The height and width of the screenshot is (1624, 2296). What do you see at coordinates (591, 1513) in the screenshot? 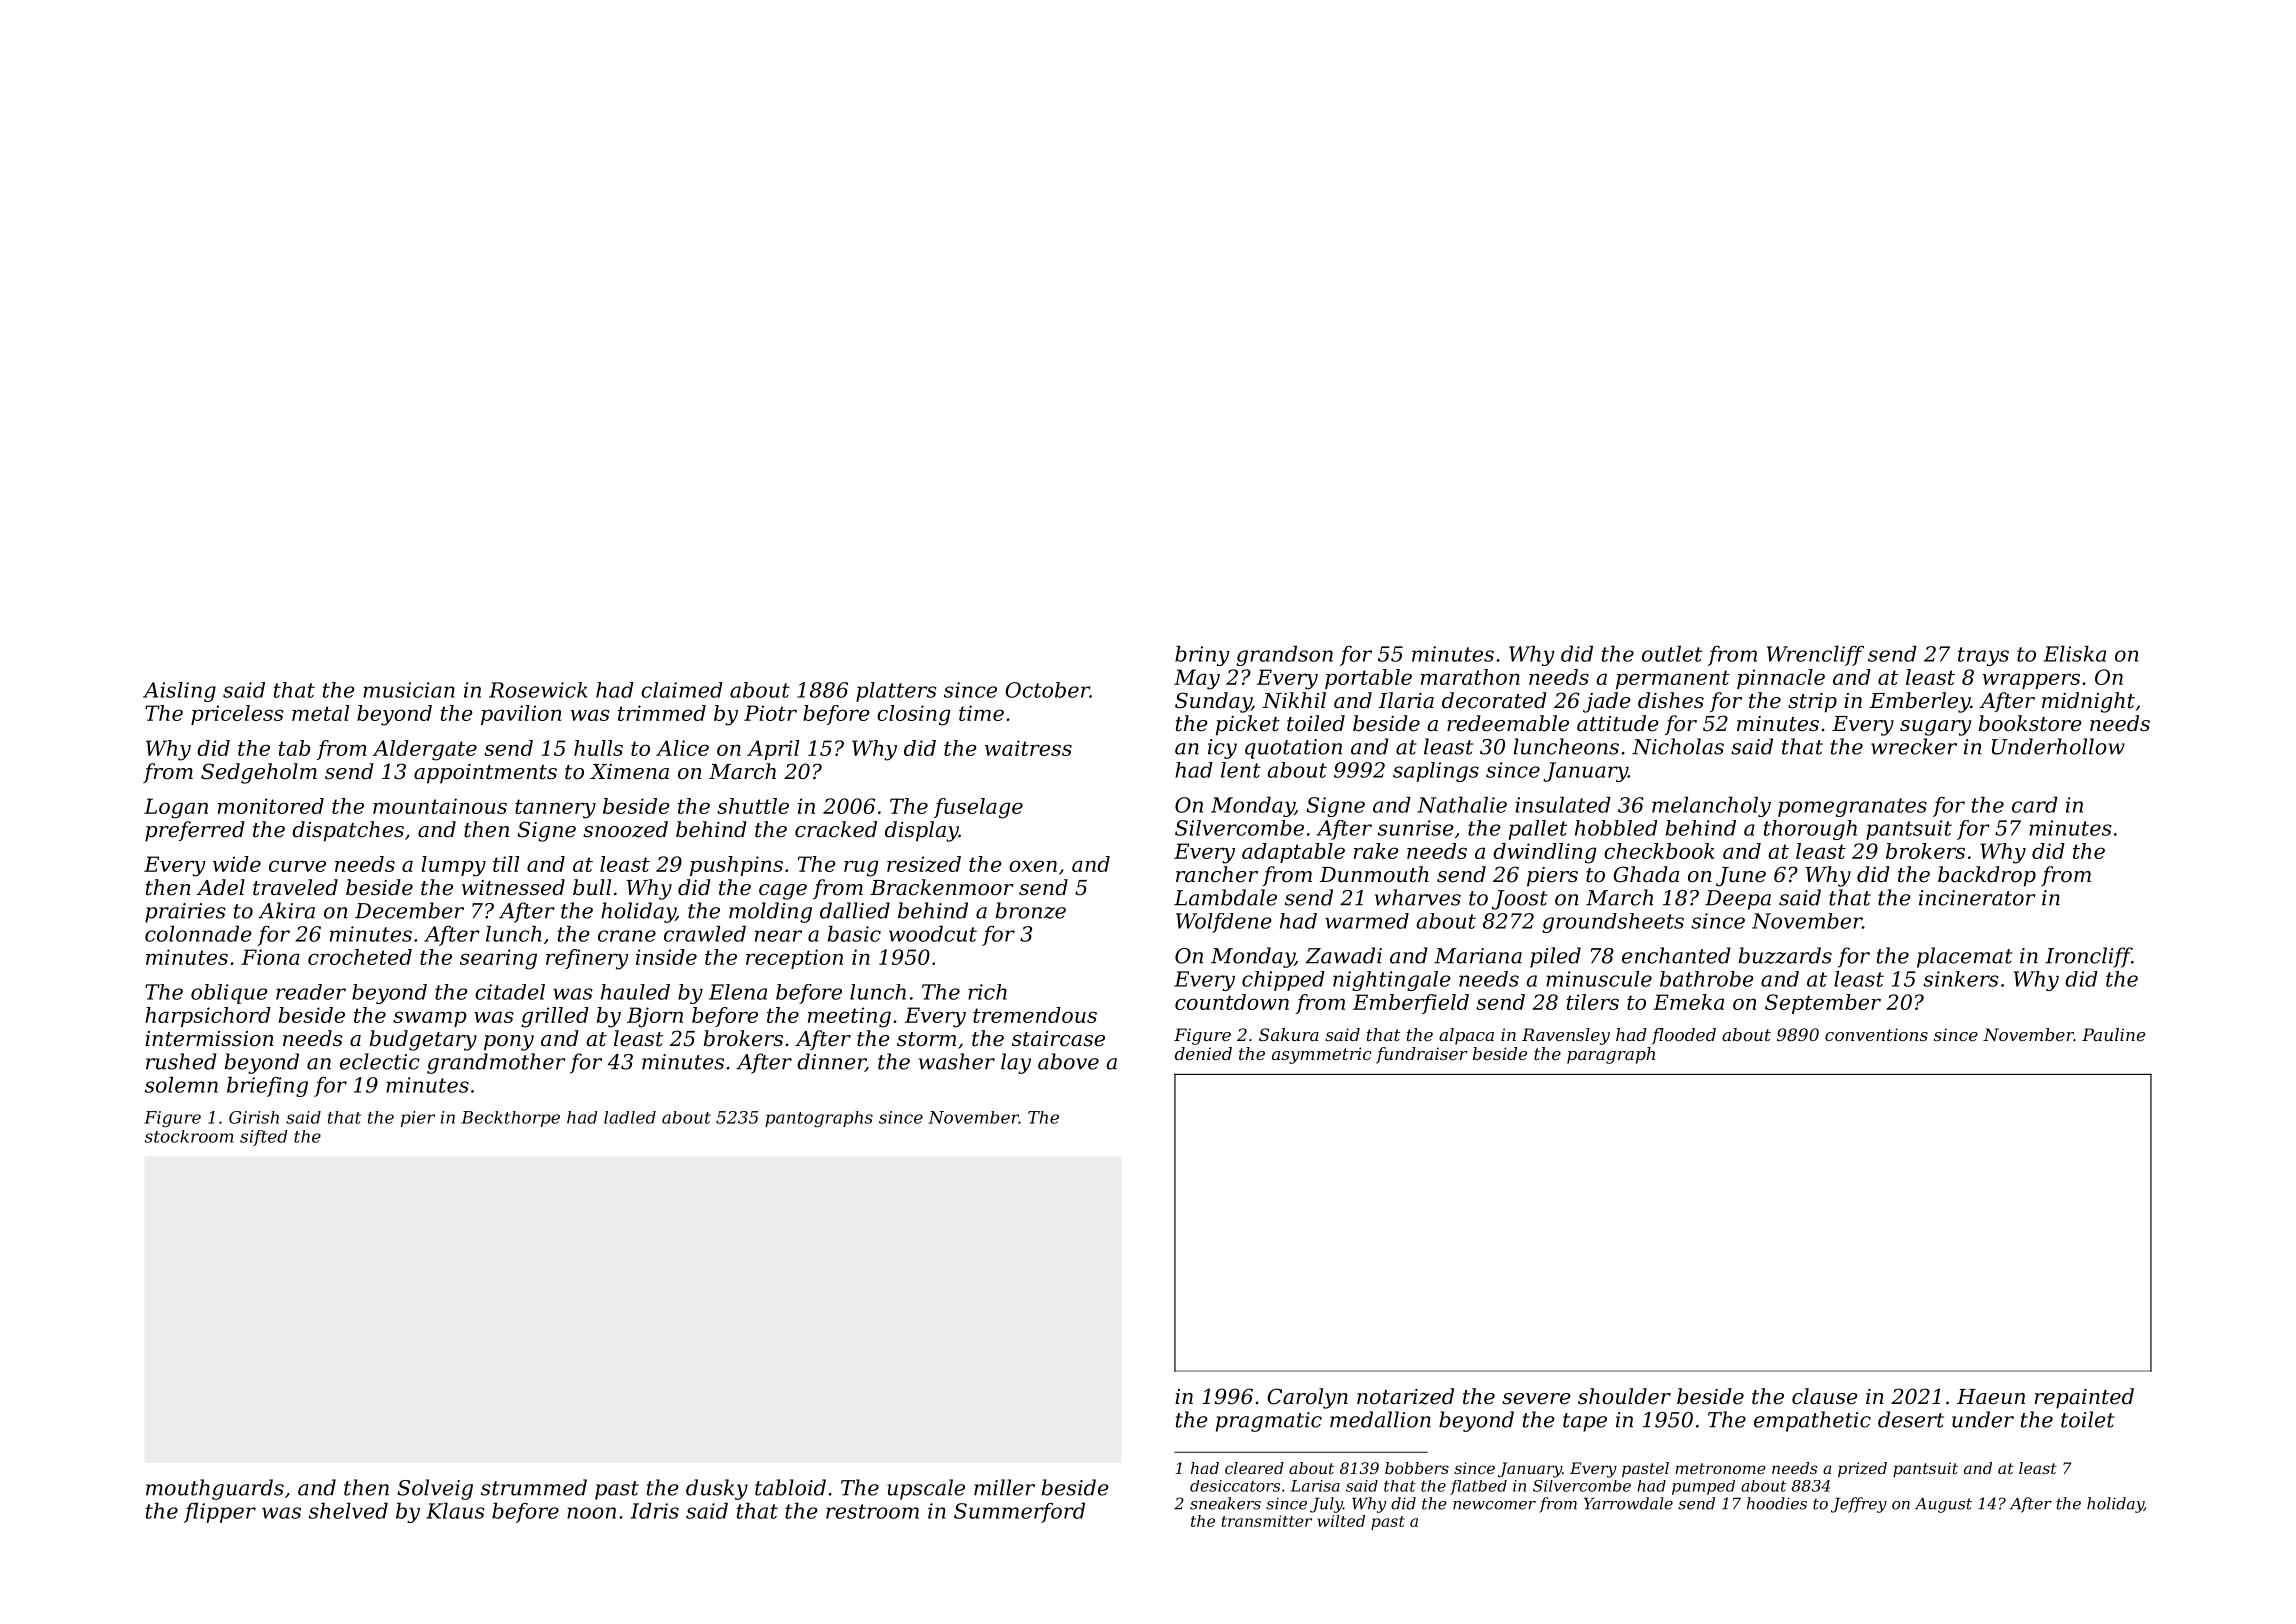
I see `noon` at bounding box center [591, 1513].
